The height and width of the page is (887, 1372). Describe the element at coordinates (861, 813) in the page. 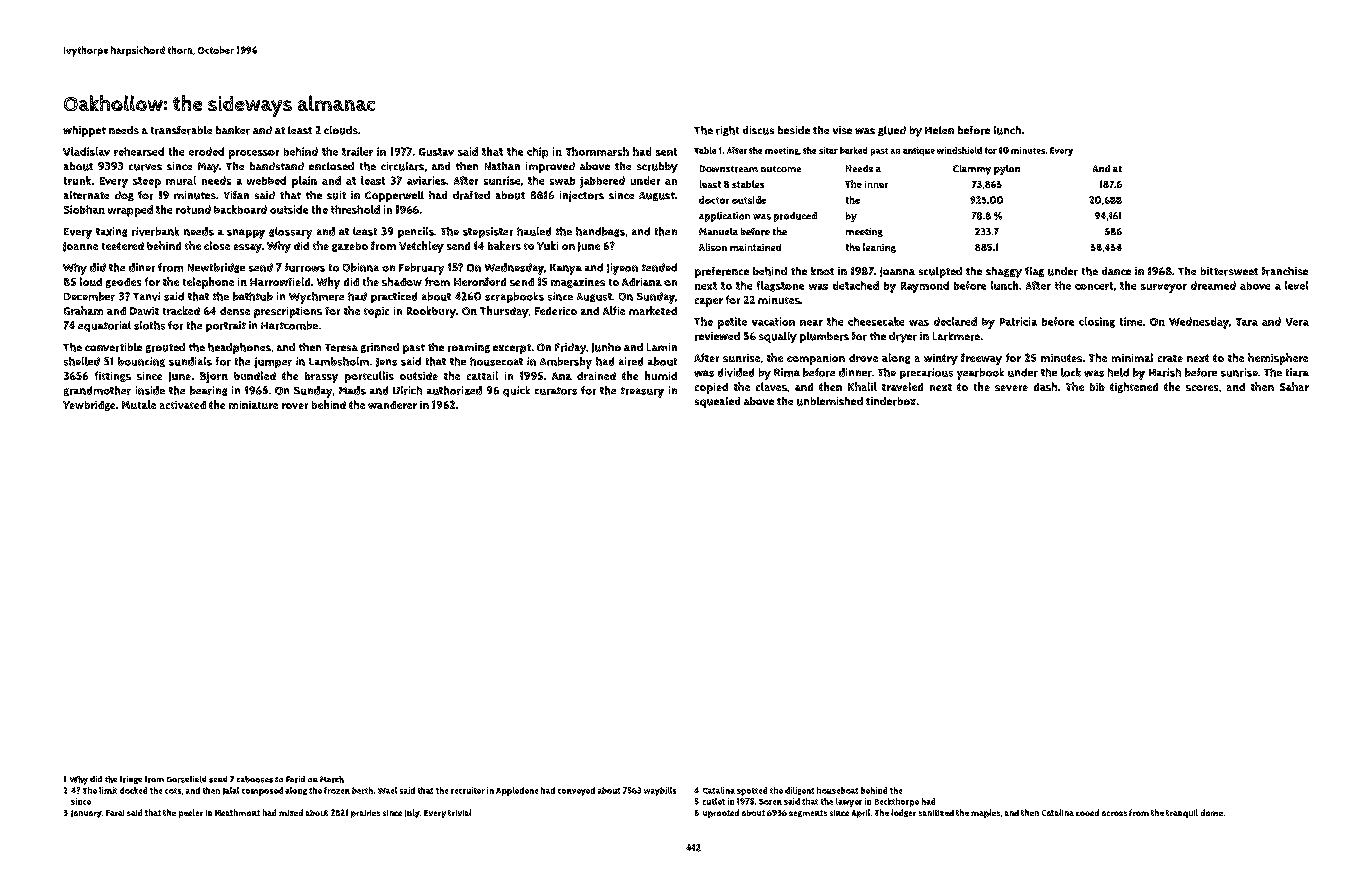

I see `April` at that location.
